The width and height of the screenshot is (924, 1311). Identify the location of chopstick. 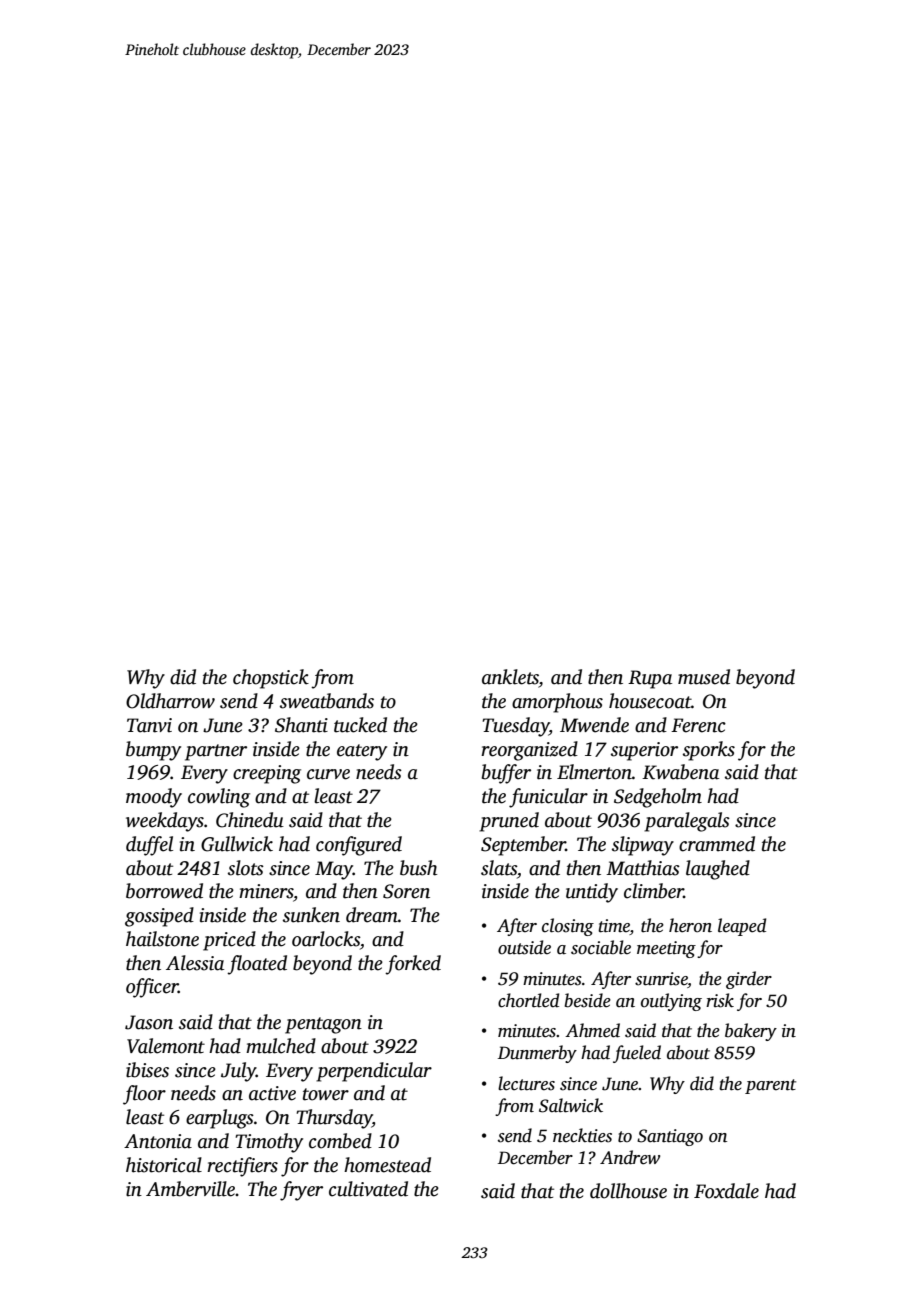
(271, 679).
